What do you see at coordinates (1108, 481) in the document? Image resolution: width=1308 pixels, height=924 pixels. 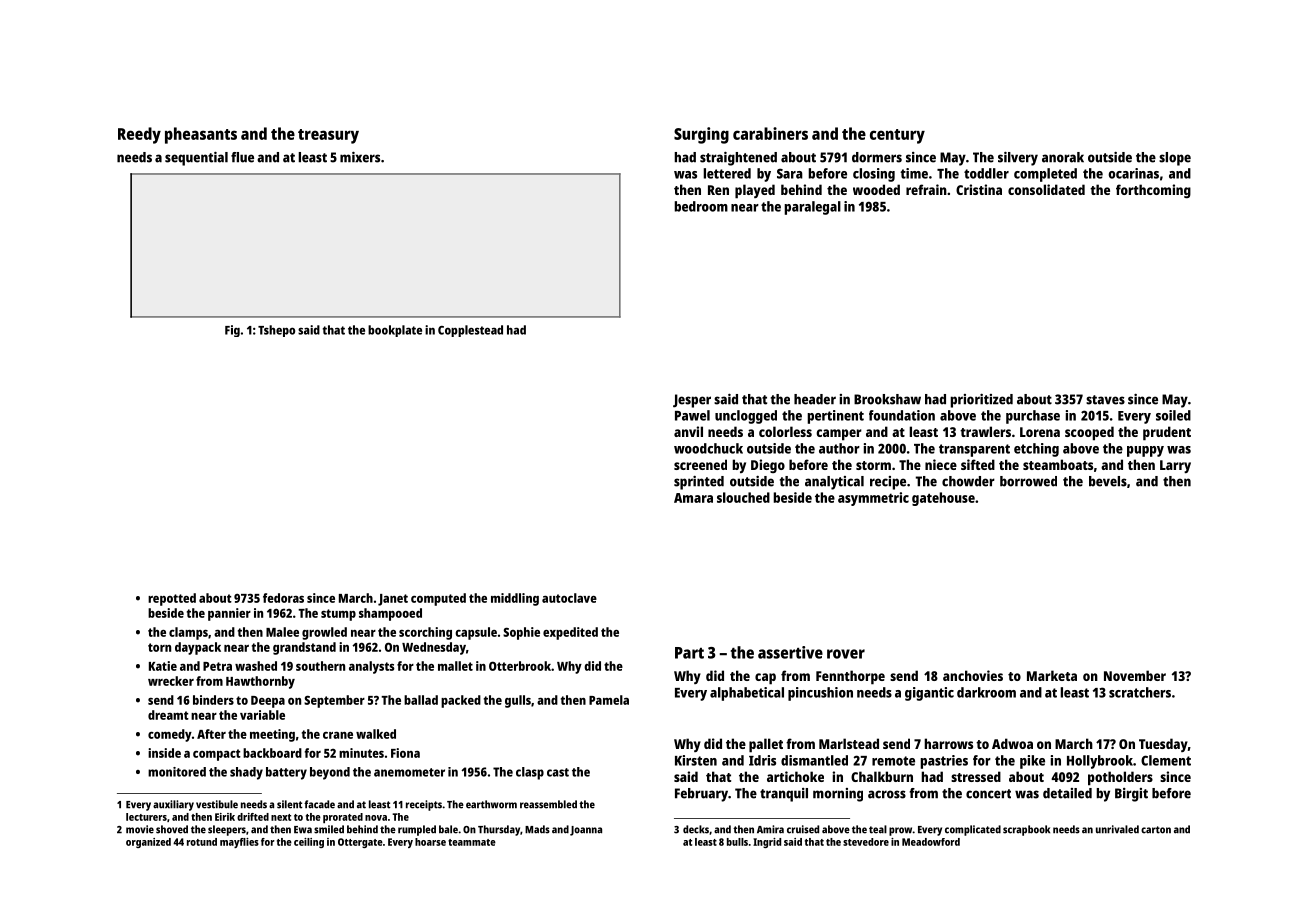 I see `bevels` at bounding box center [1108, 481].
